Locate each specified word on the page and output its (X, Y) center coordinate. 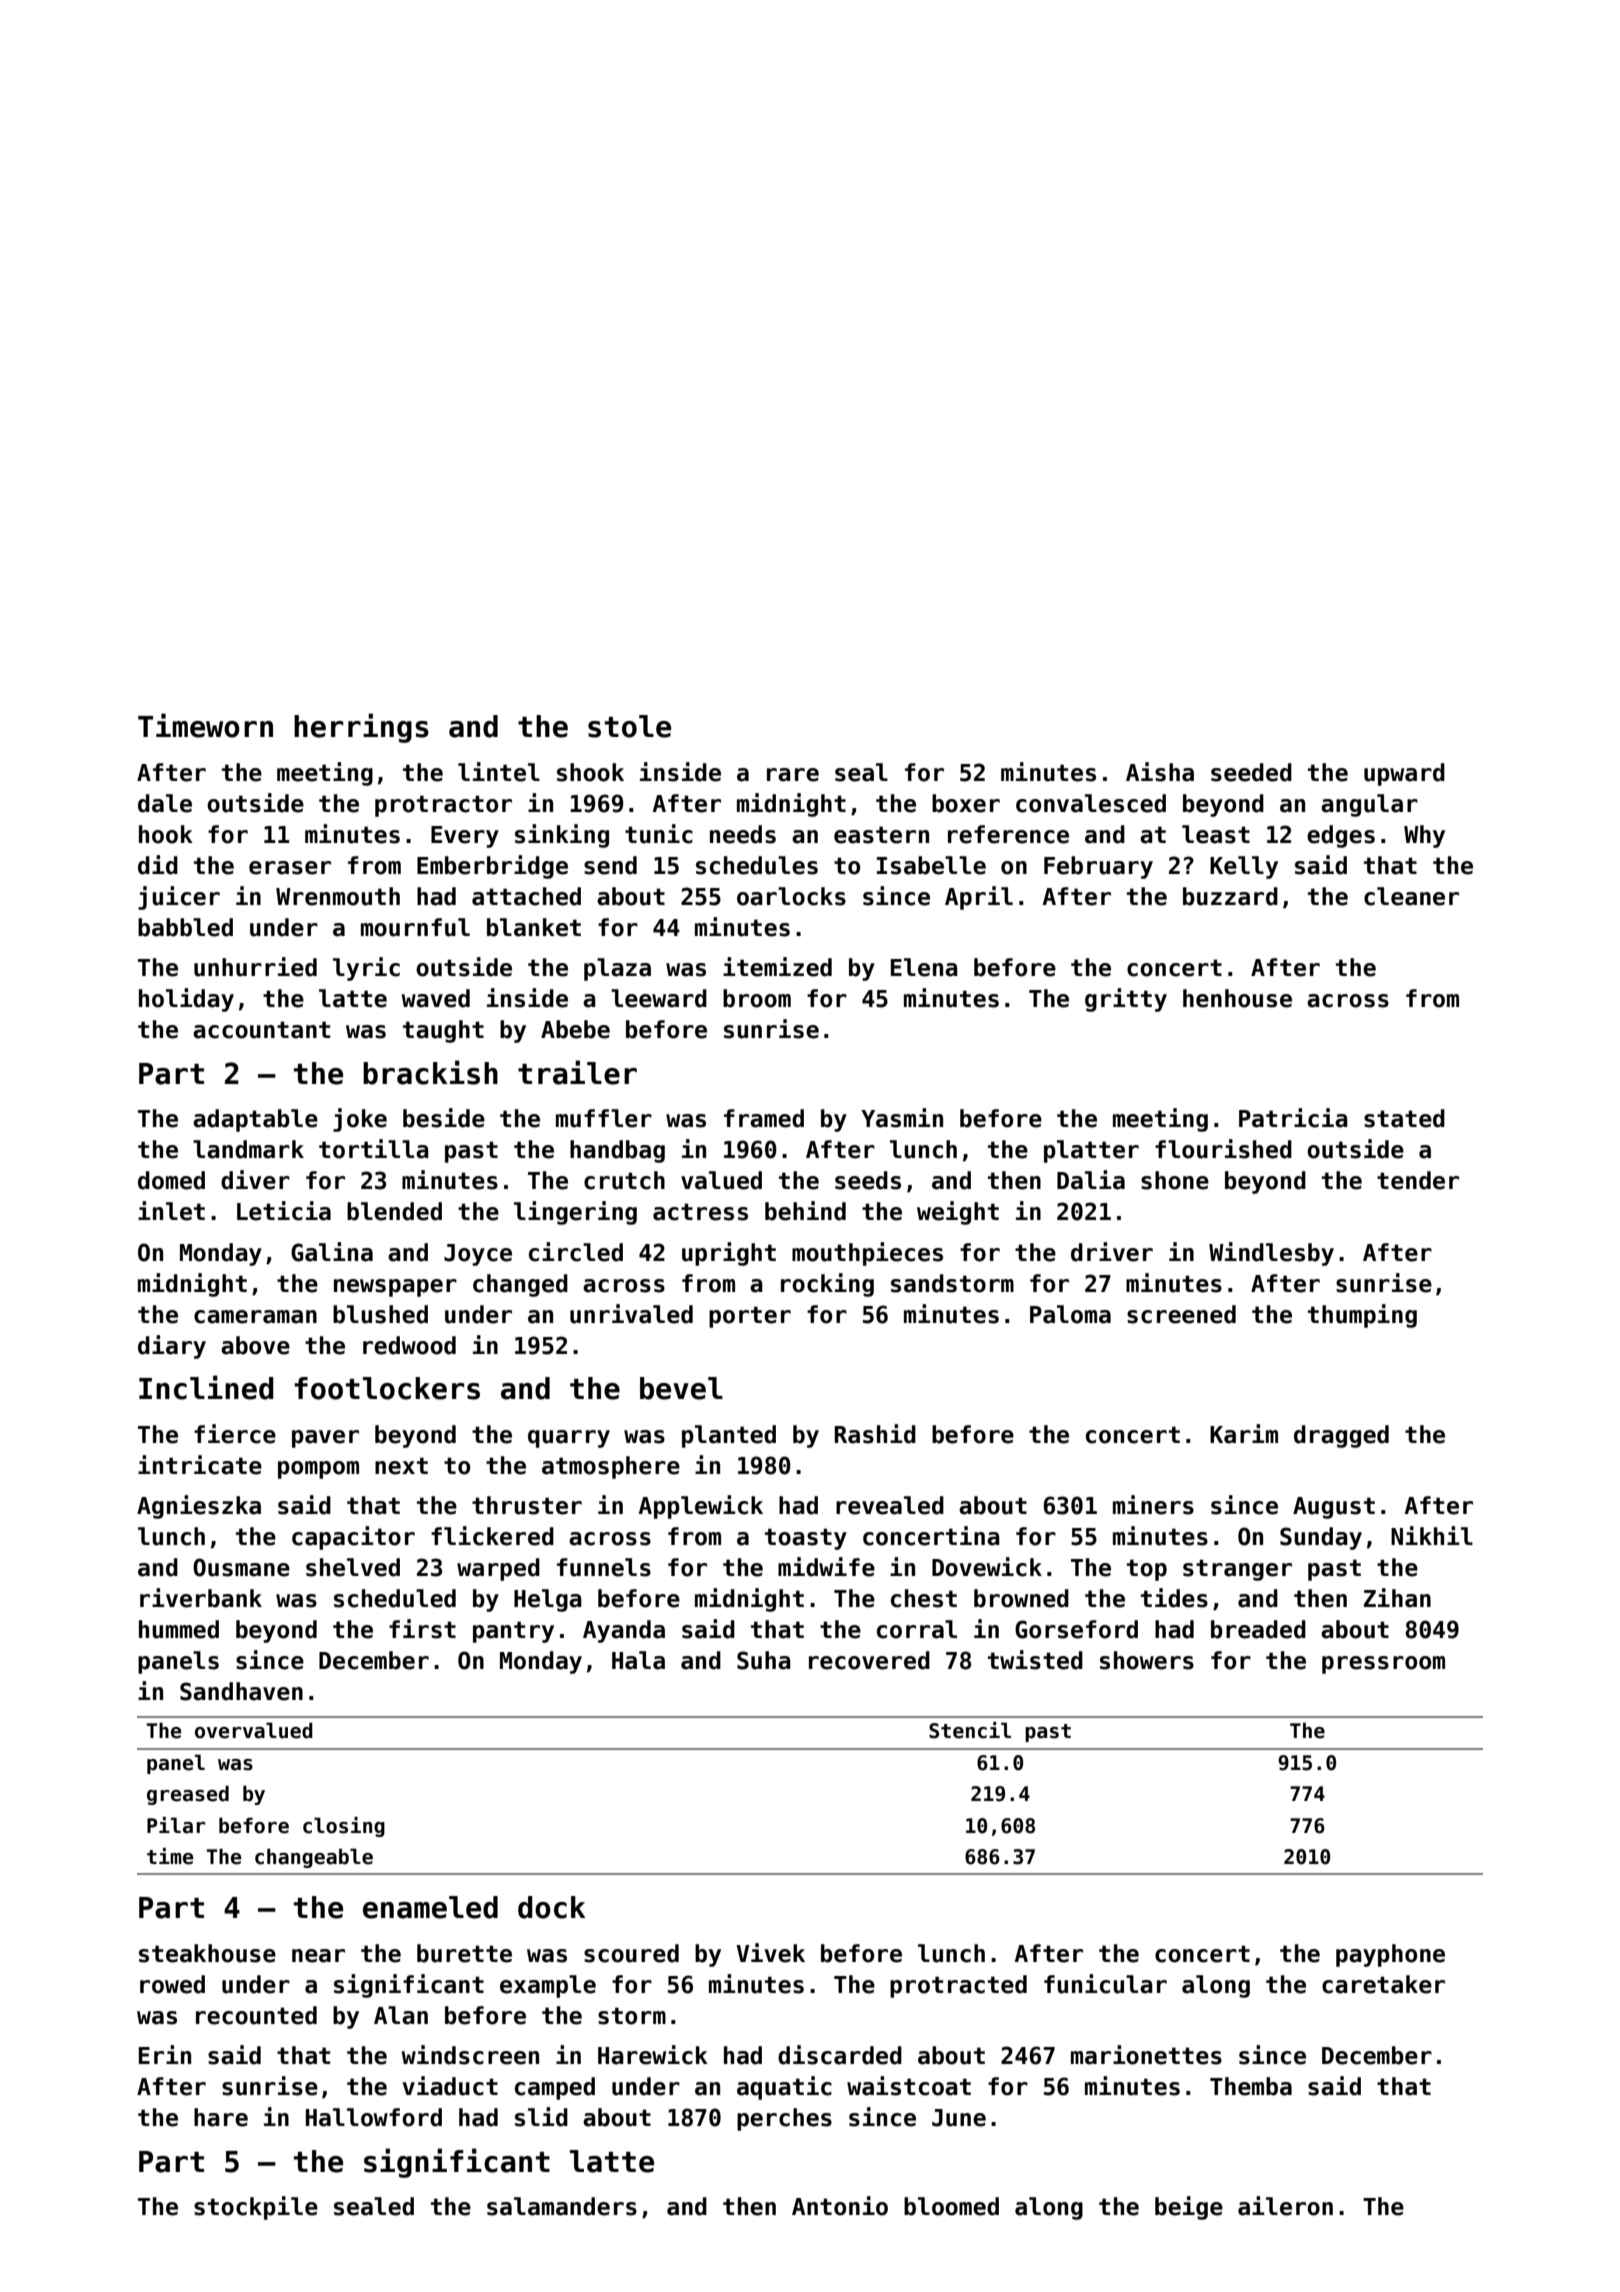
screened (1181, 1314)
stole (629, 726)
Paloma (1070, 1314)
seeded (1251, 772)
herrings (361, 728)
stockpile (256, 2208)
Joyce (478, 1255)
